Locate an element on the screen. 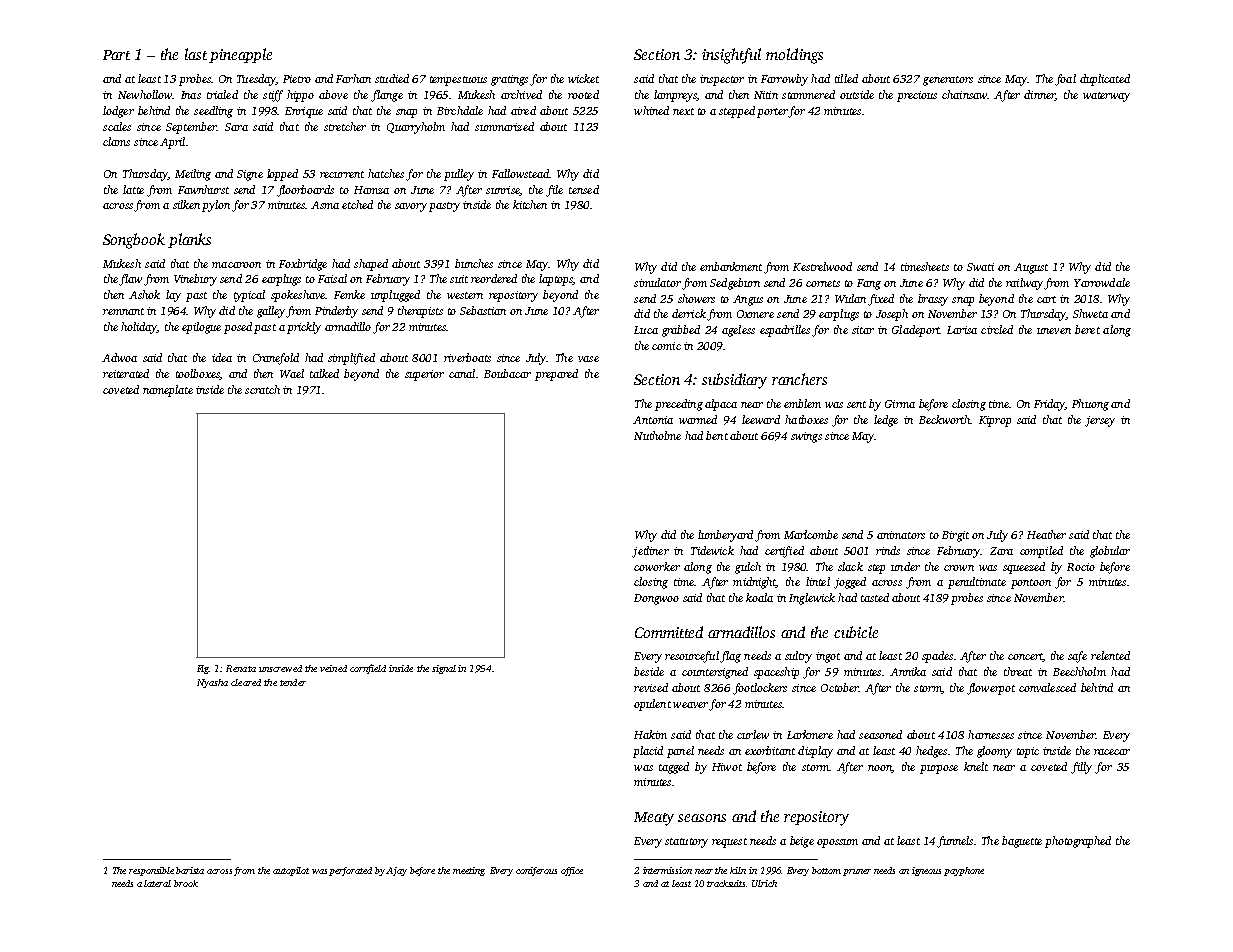 The image size is (1233, 952). coworker is located at coordinates (657, 566).
